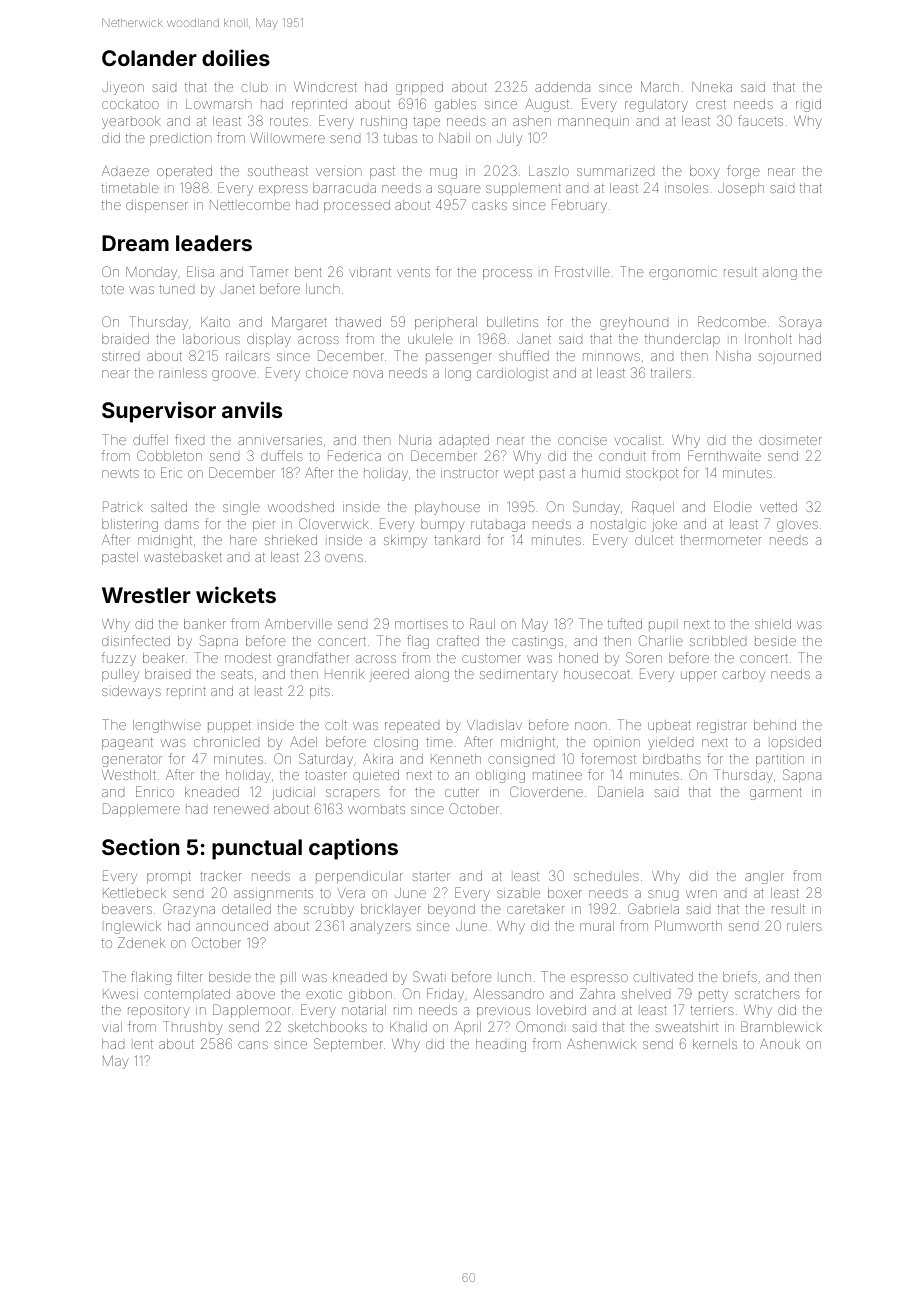  What do you see at coordinates (660, 86) in the screenshot?
I see `March` at bounding box center [660, 86].
